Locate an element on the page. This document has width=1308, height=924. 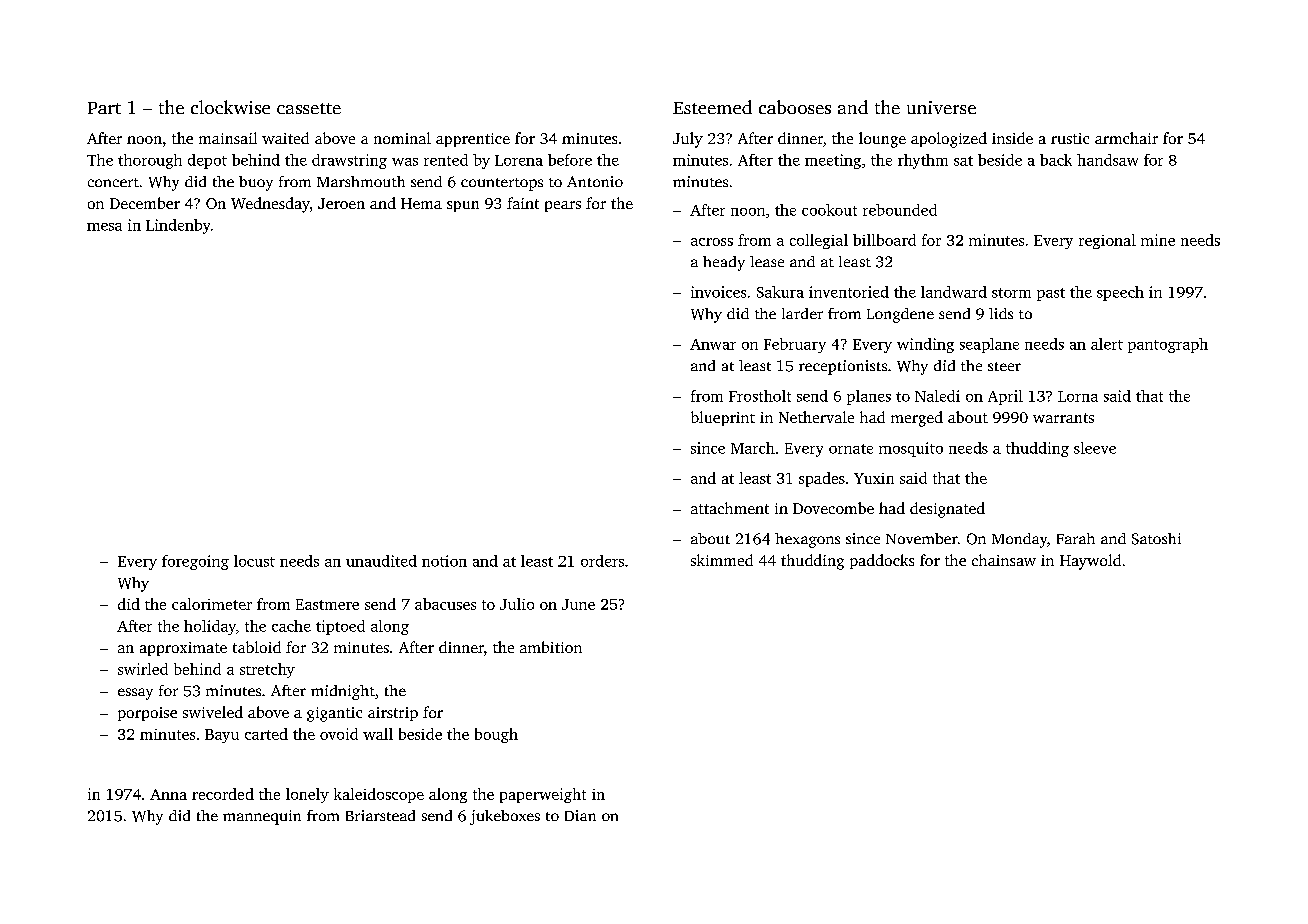
spun is located at coordinates (463, 206).
